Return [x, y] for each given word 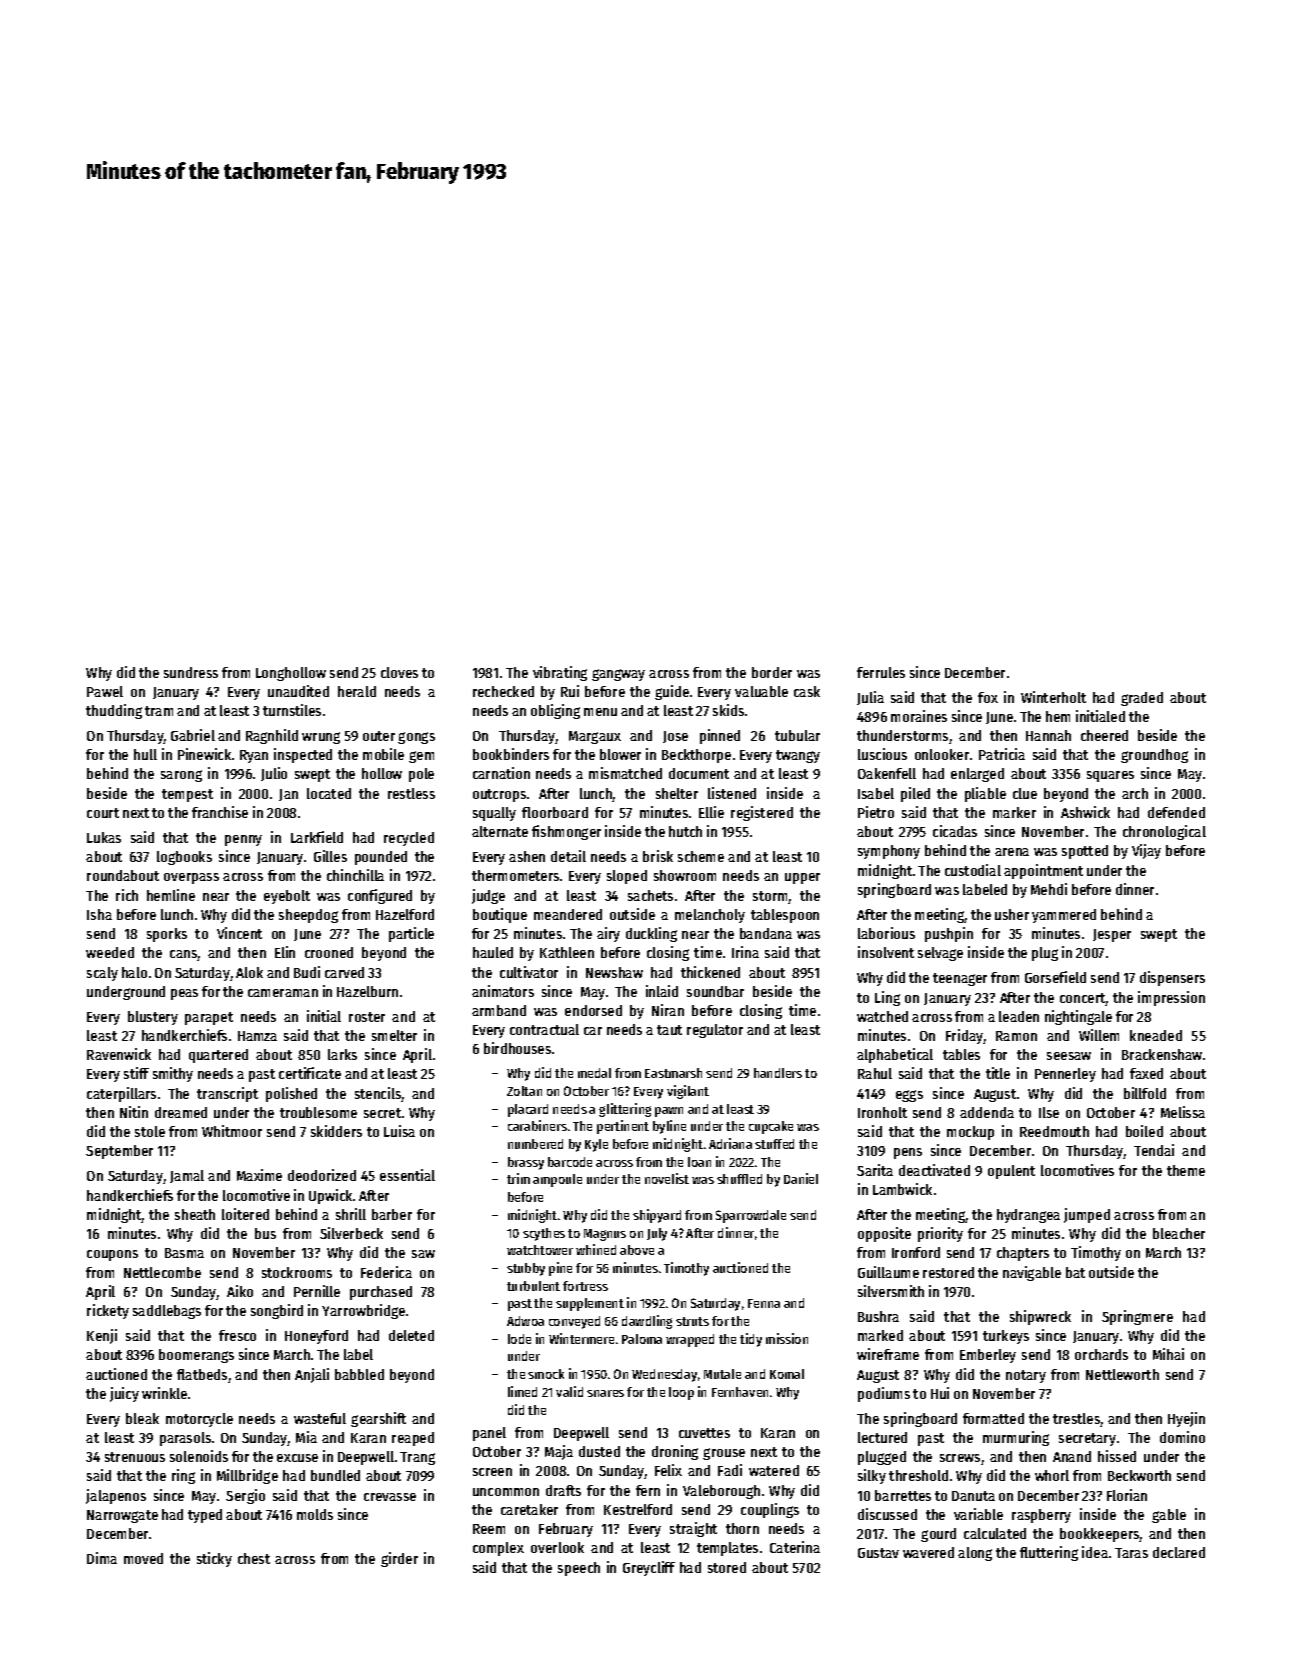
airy [608, 934]
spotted [1085, 852]
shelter [677, 793]
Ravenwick [119, 1054]
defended [1176, 812]
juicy [124, 1394]
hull [145, 754]
